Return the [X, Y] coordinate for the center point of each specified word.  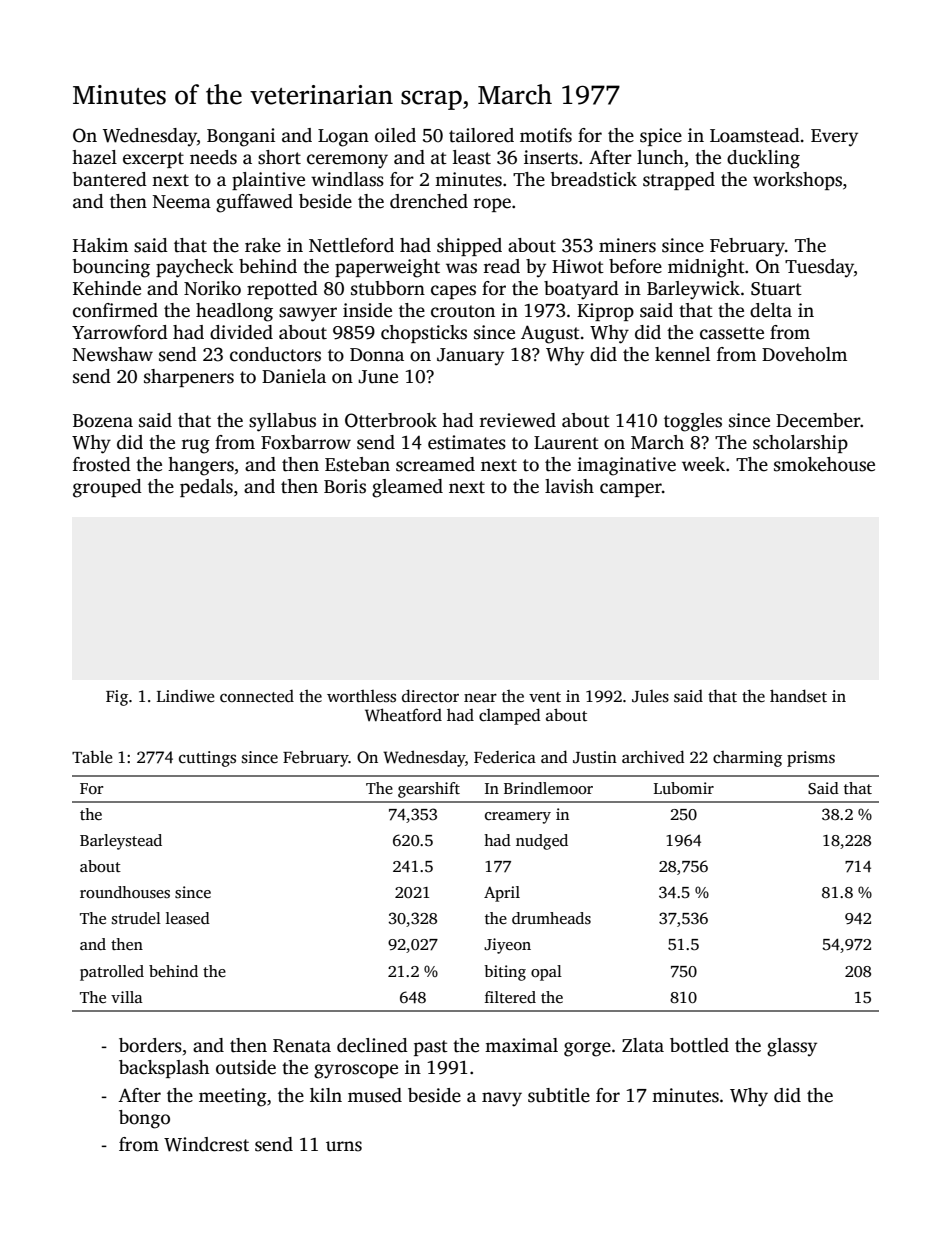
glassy [792, 1047]
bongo [144, 1119]
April [502, 894]
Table [92, 756]
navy [502, 1099]
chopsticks [424, 334]
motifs [546, 135]
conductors [275, 354]
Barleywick [693, 290]
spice [661, 137]
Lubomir [684, 788]
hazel [94, 157]
